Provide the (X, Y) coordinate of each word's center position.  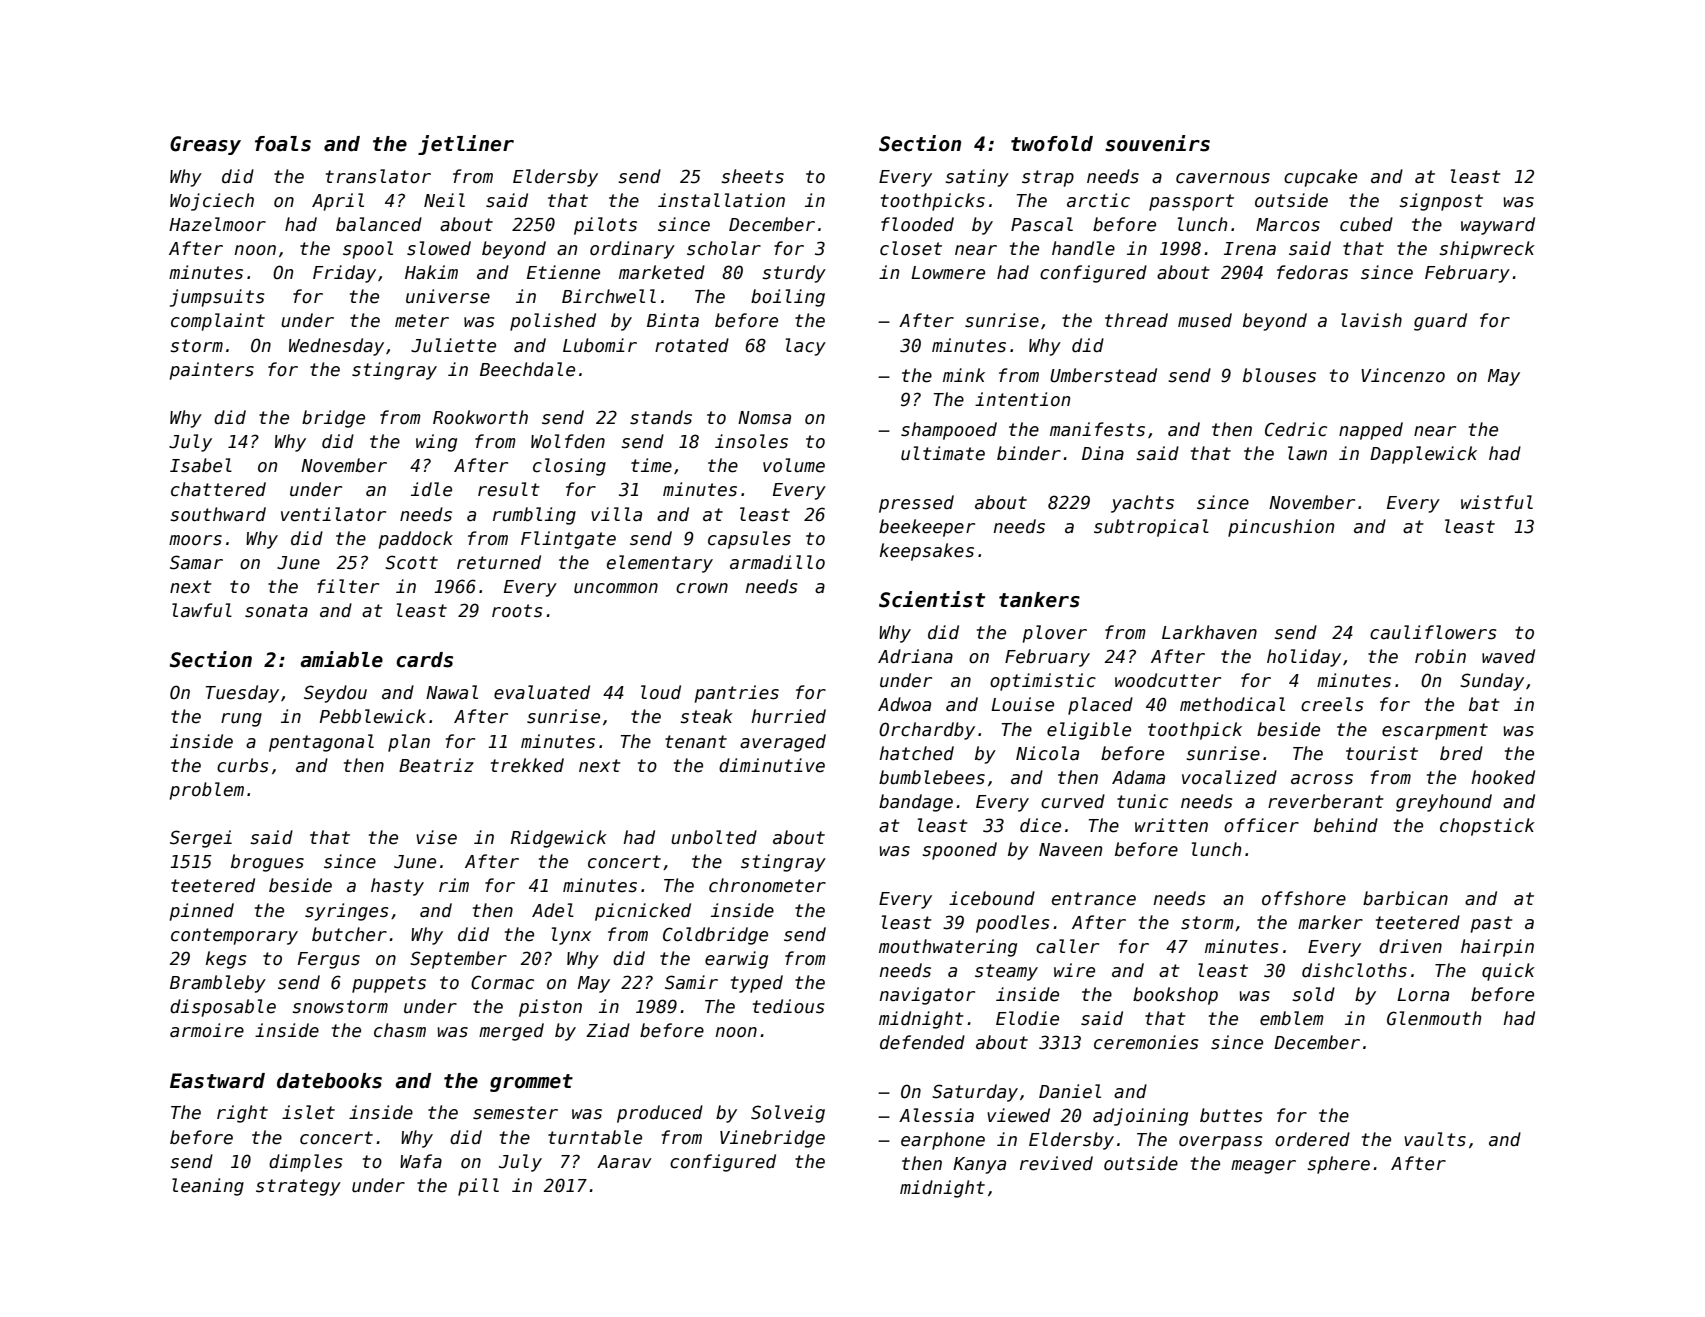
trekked (527, 765)
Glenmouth (1434, 1018)
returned (499, 562)
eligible (1089, 731)
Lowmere (948, 273)
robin (1440, 656)
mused (1205, 320)
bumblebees (932, 777)
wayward (1498, 226)
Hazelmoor (217, 224)
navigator (927, 996)
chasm (400, 1030)
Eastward (217, 1081)
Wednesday (336, 347)
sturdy (794, 274)
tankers (1039, 600)
